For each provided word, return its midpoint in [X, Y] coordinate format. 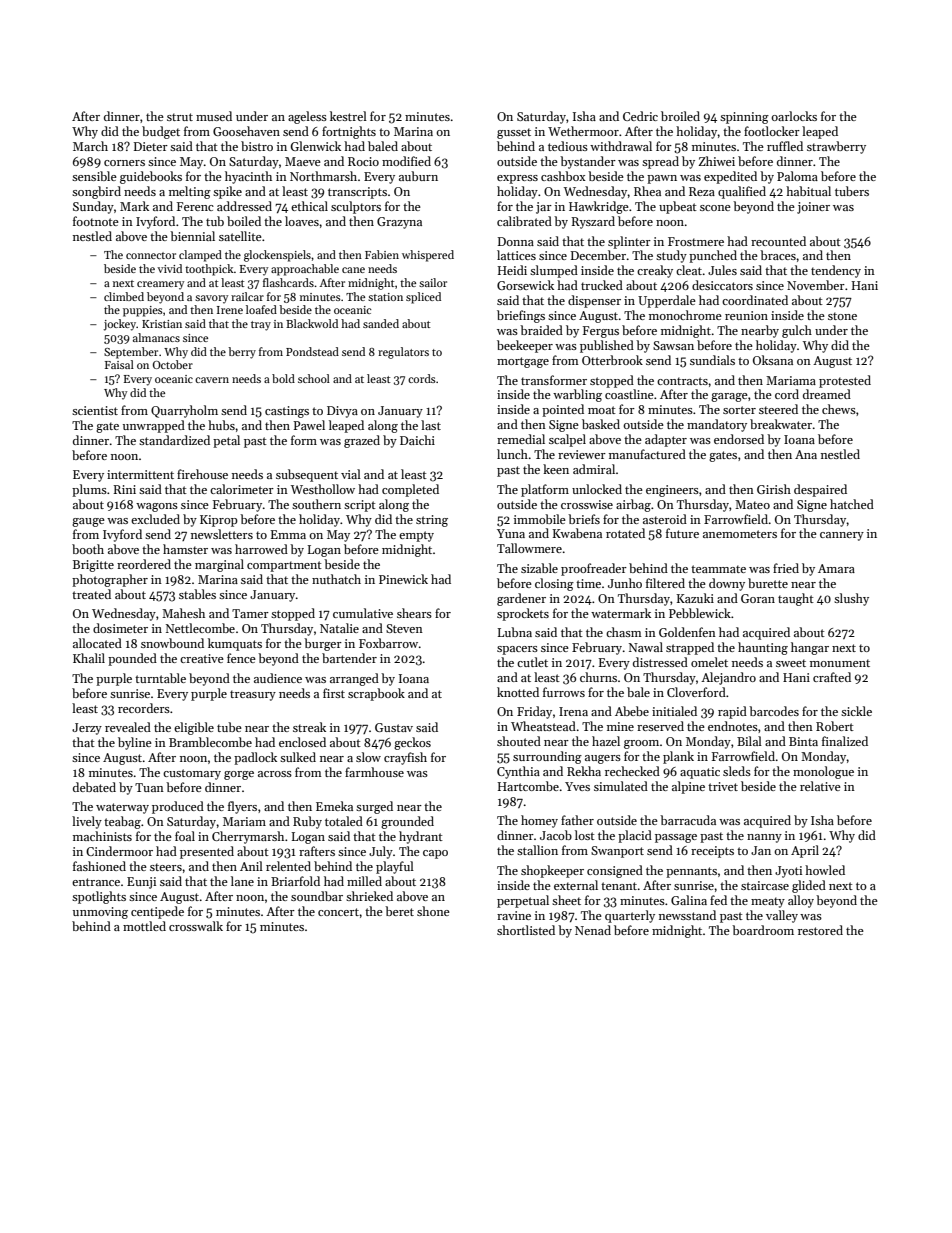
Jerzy [87, 729]
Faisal [119, 364]
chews [839, 409]
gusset [514, 133]
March [90, 146]
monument [840, 663]
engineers [672, 491]
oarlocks [794, 116]
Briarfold [295, 881]
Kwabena [577, 533]
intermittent [140, 474]
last [431, 425]
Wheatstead [543, 726]
